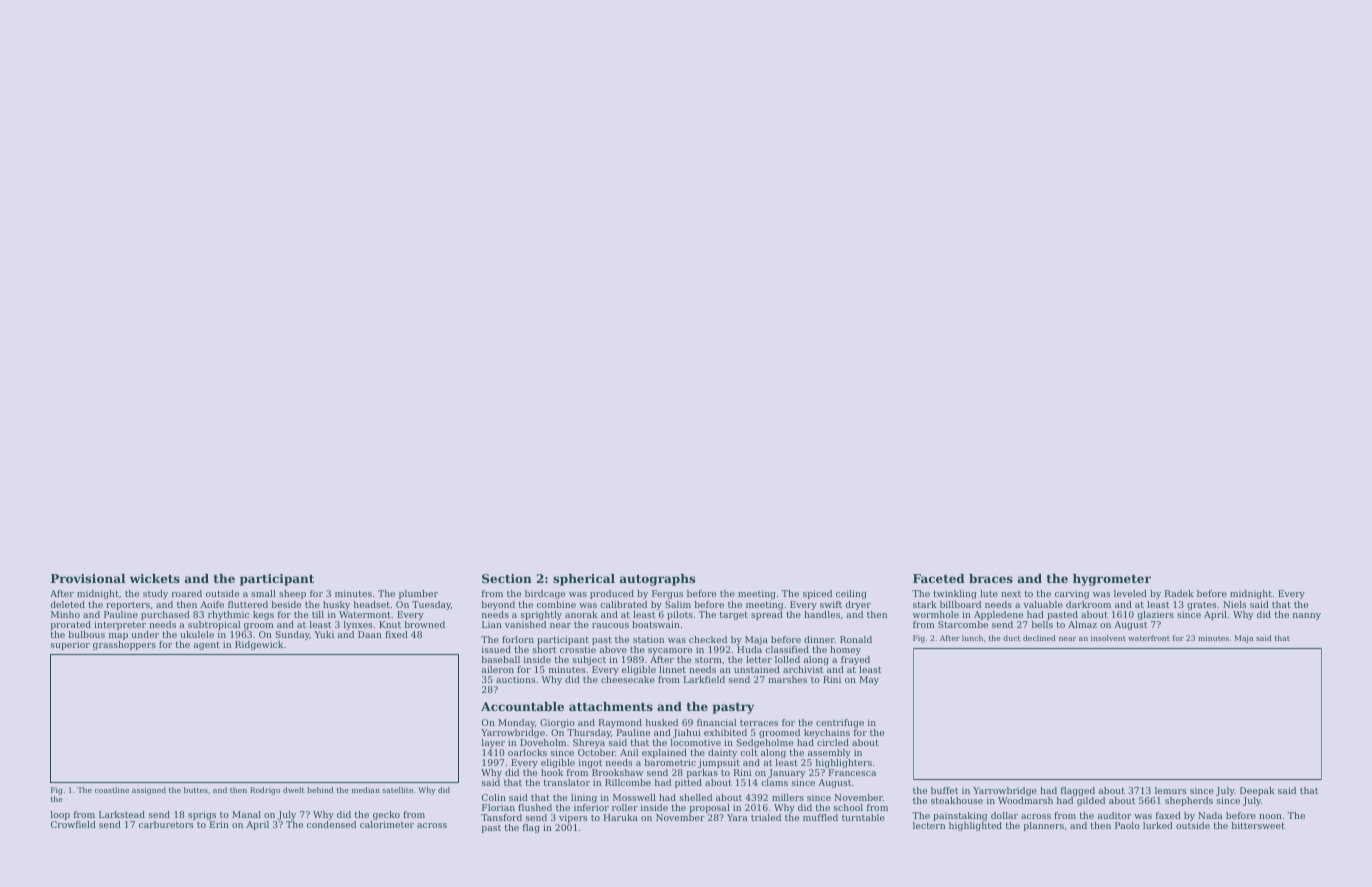 This screenshot has height=887, width=1372. Describe the element at coordinates (670, 762) in the screenshot. I see `barometric` at that location.
